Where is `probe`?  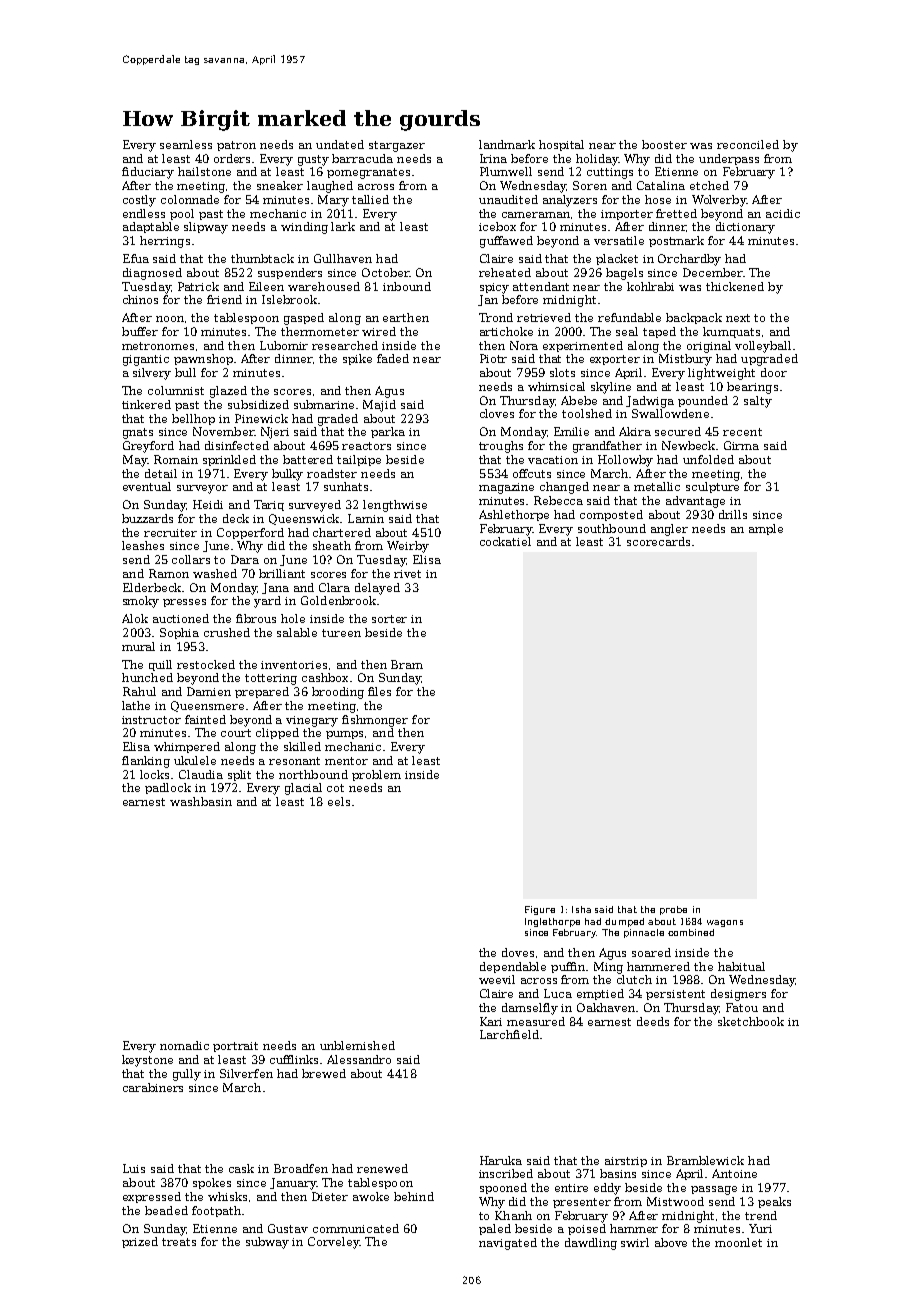
probe is located at coordinates (673, 910).
